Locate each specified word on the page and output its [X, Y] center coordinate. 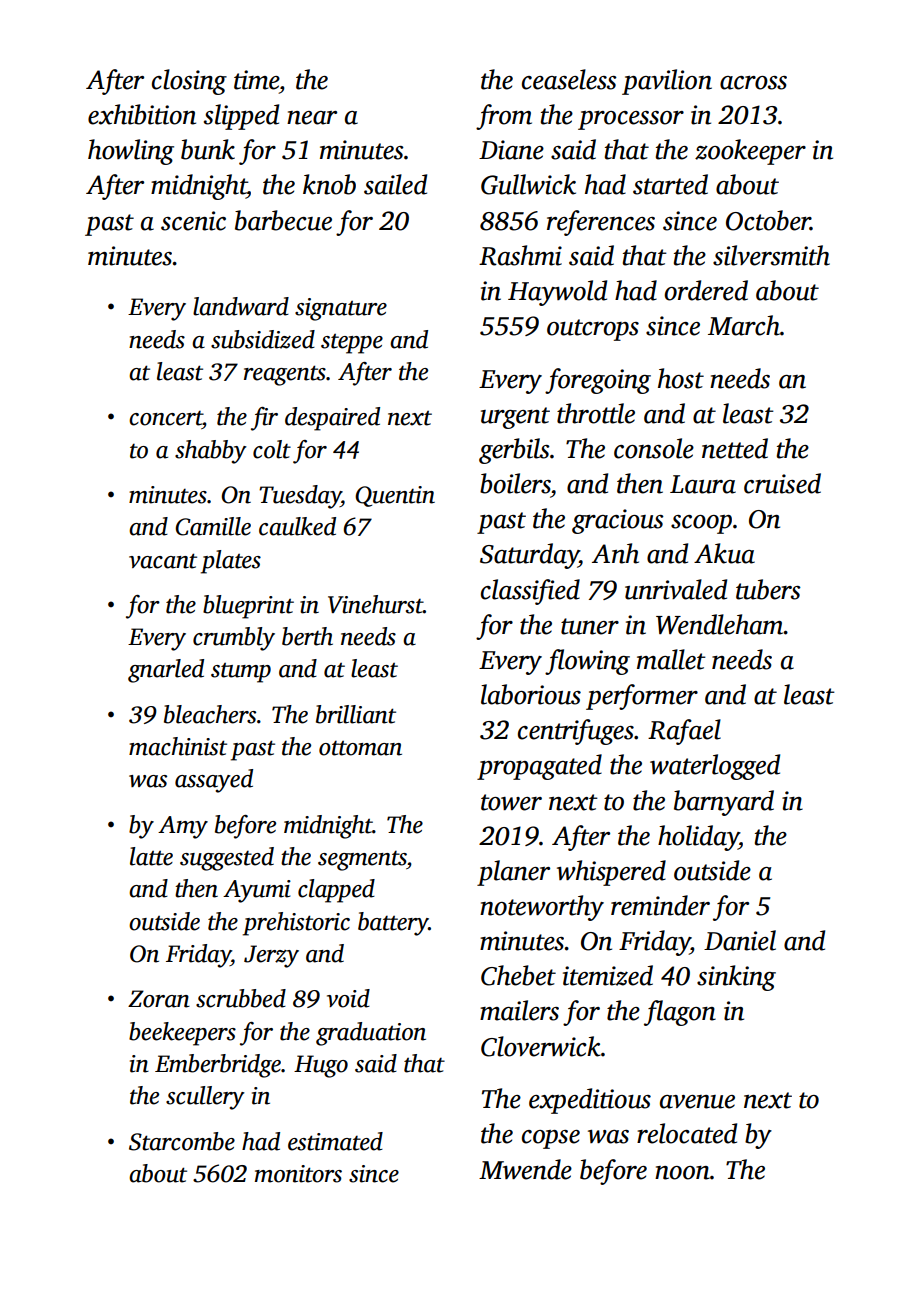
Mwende [525, 1169]
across [753, 83]
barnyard [724, 803]
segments [362, 861]
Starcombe [182, 1141]
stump [241, 673]
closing [189, 82]
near [312, 118]
